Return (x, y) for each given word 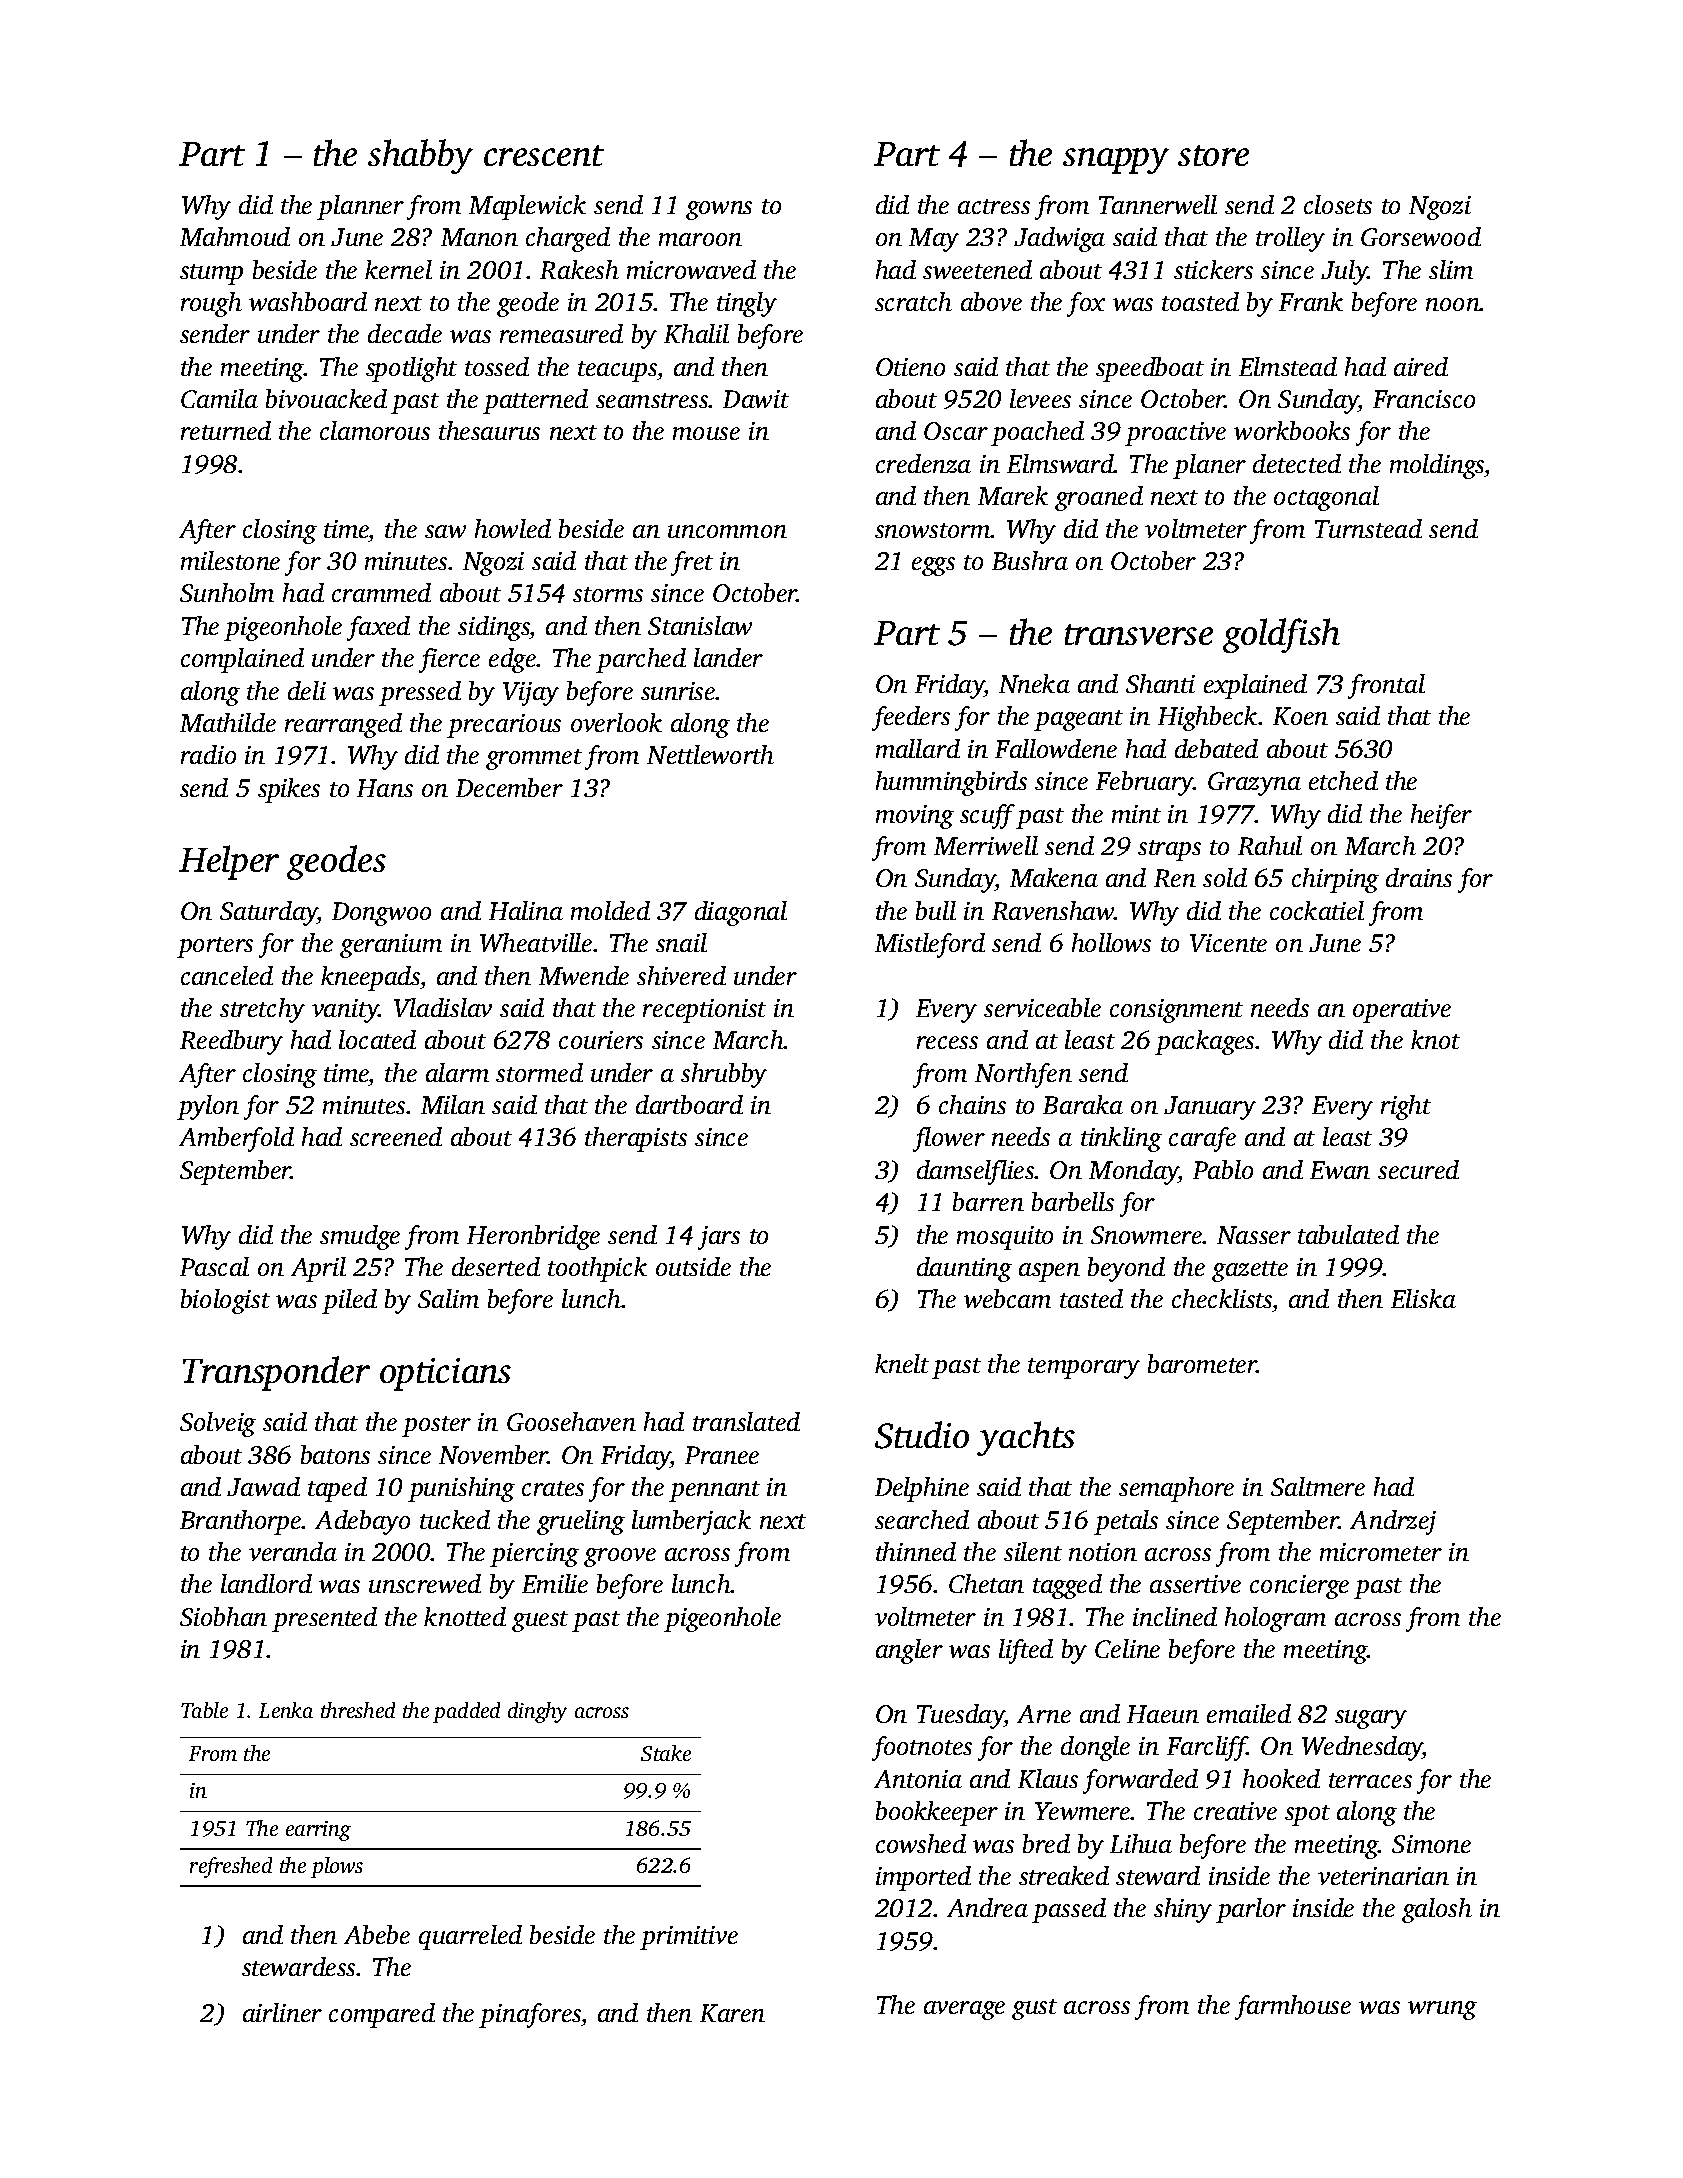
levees (1040, 398)
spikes (289, 790)
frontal (1386, 686)
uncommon (727, 531)
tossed (497, 366)
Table (204, 1710)
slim (1451, 269)
